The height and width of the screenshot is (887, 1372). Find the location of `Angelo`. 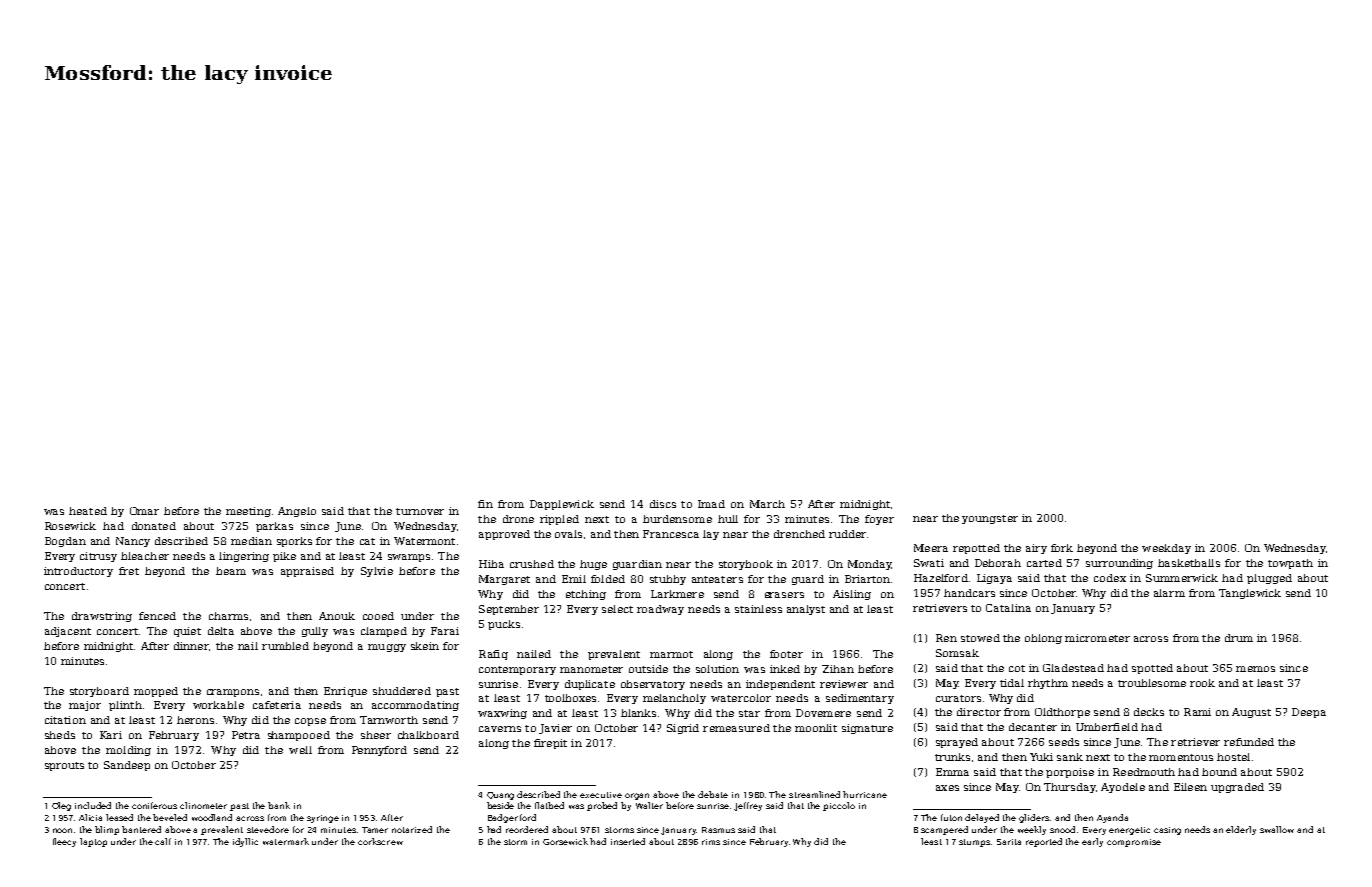

Angelo is located at coordinates (297, 512).
